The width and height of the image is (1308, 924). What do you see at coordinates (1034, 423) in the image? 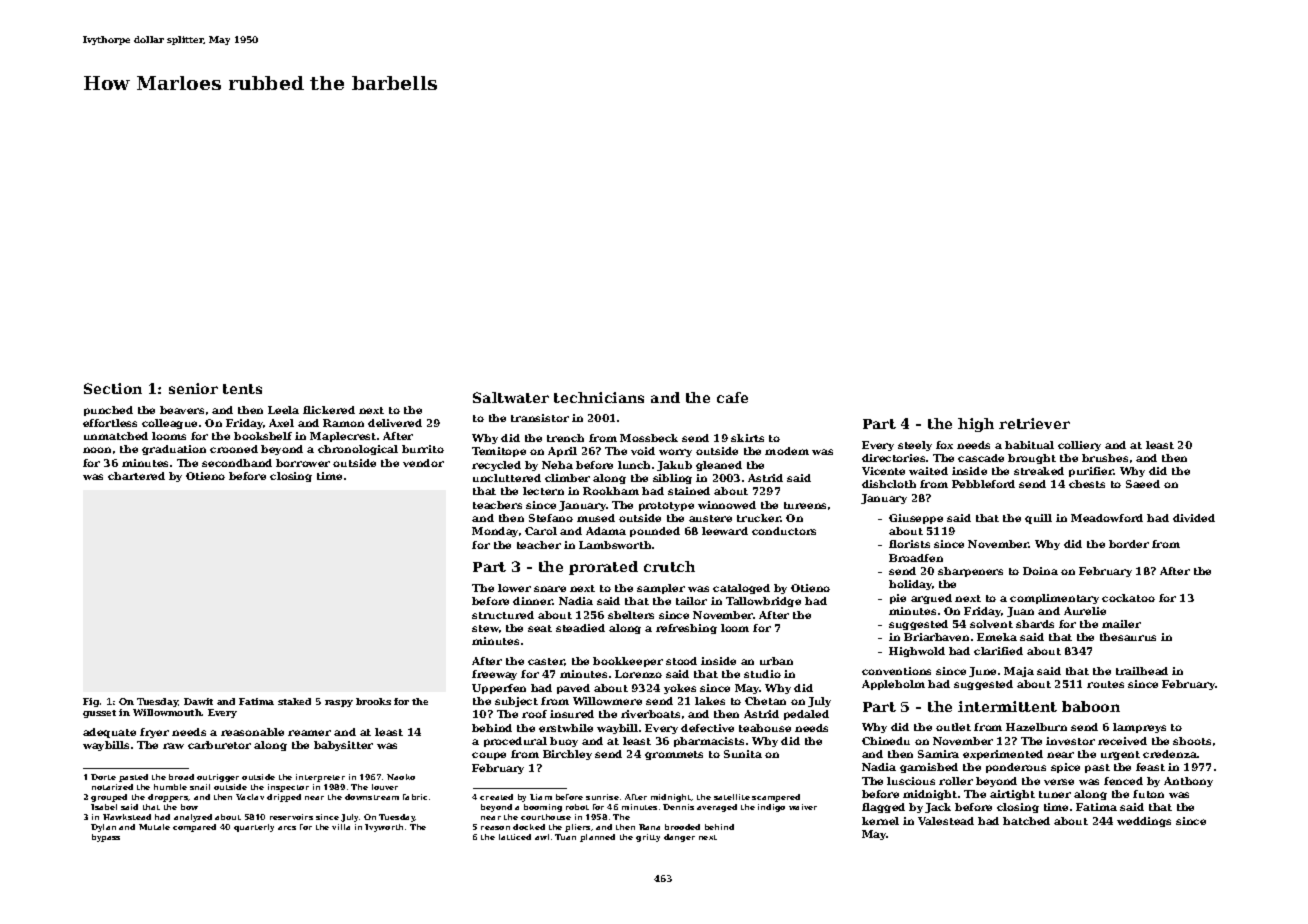
I see `retriever` at bounding box center [1034, 423].
